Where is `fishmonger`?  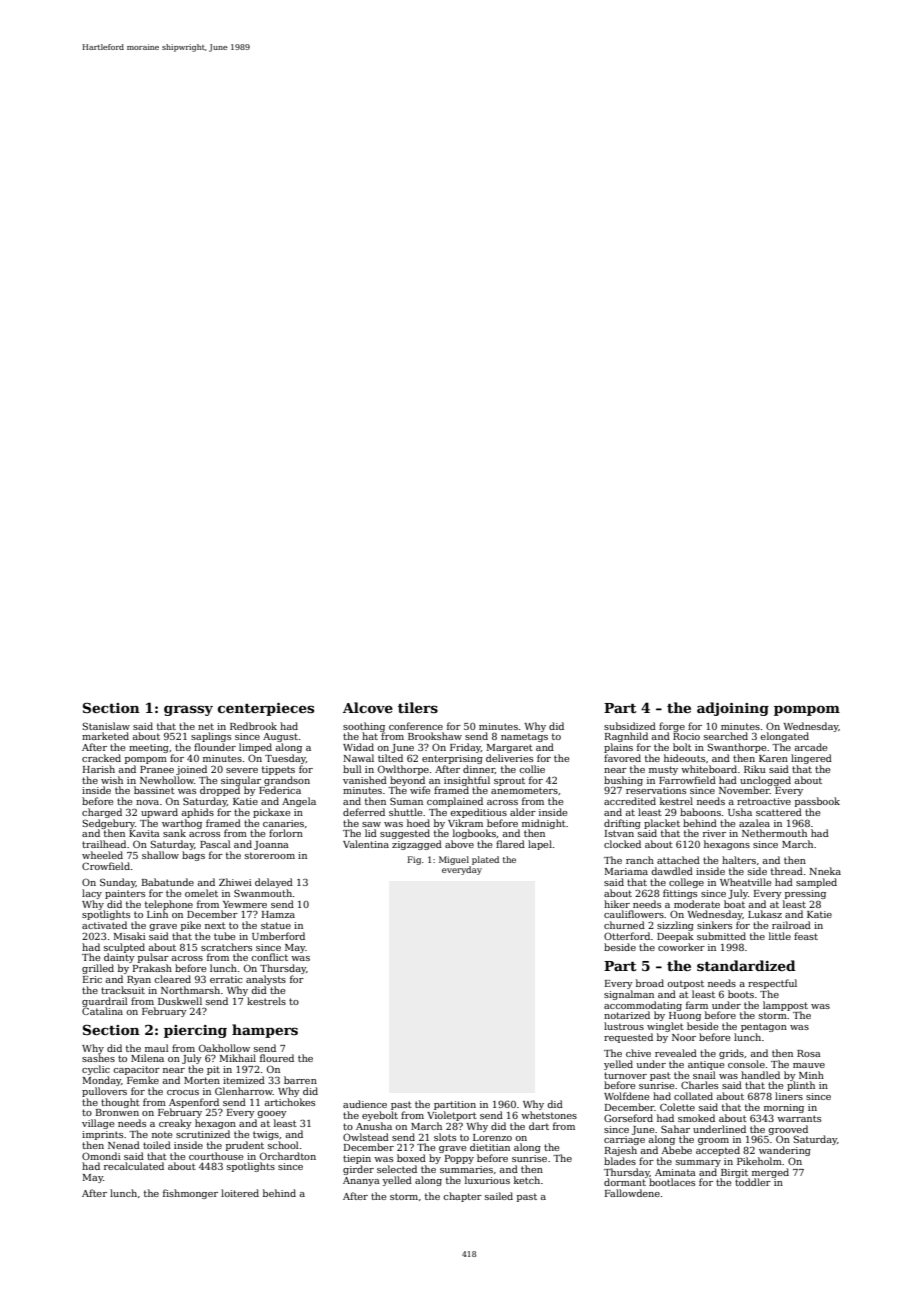
fishmonger is located at coordinates (190, 1194).
